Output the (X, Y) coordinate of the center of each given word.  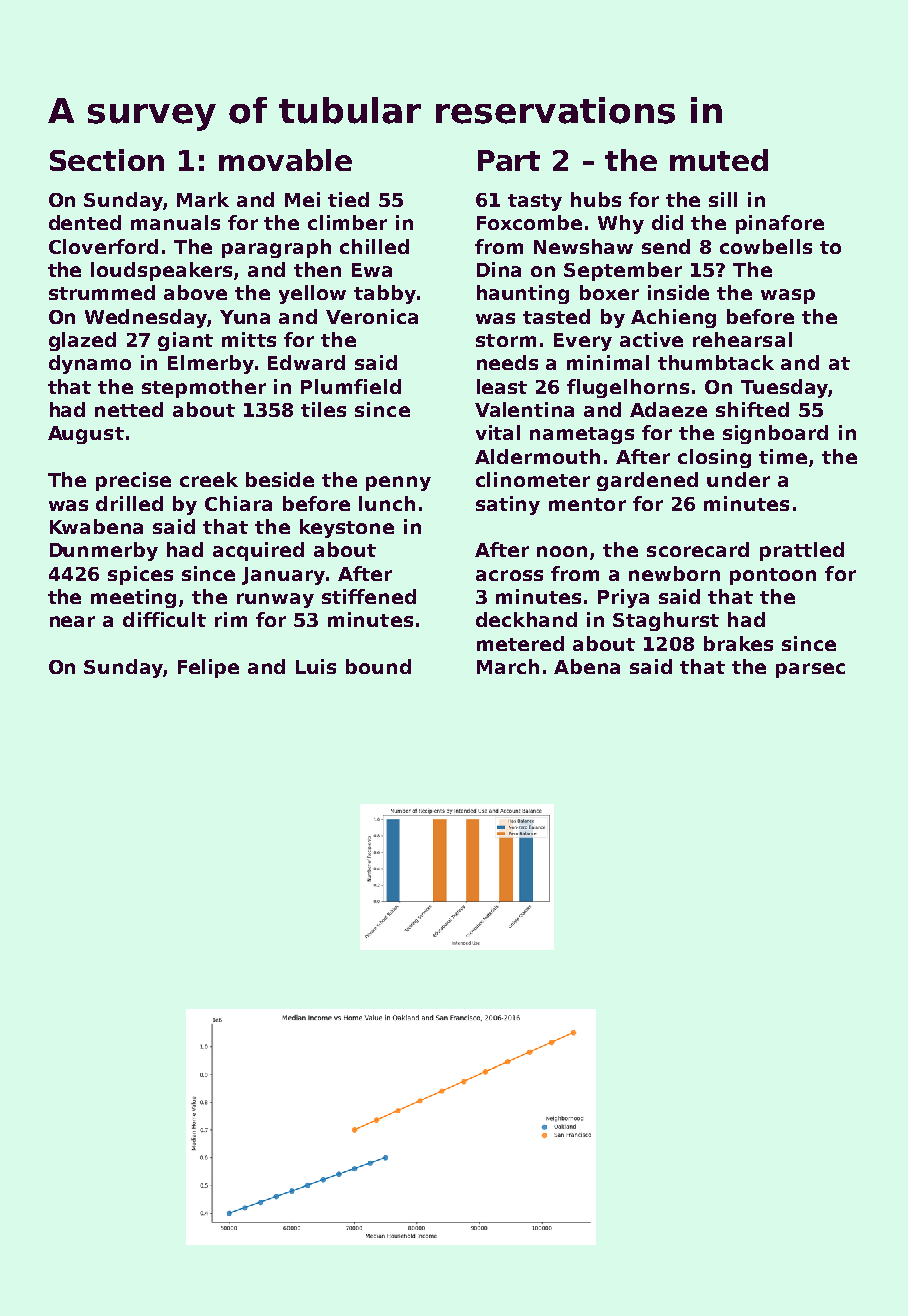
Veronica (372, 316)
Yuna (245, 317)
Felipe (208, 668)
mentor (587, 504)
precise (133, 481)
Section (107, 160)
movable (285, 160)
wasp (788, 296)
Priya (623, 598)
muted (719, 160)
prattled (802, 551)
